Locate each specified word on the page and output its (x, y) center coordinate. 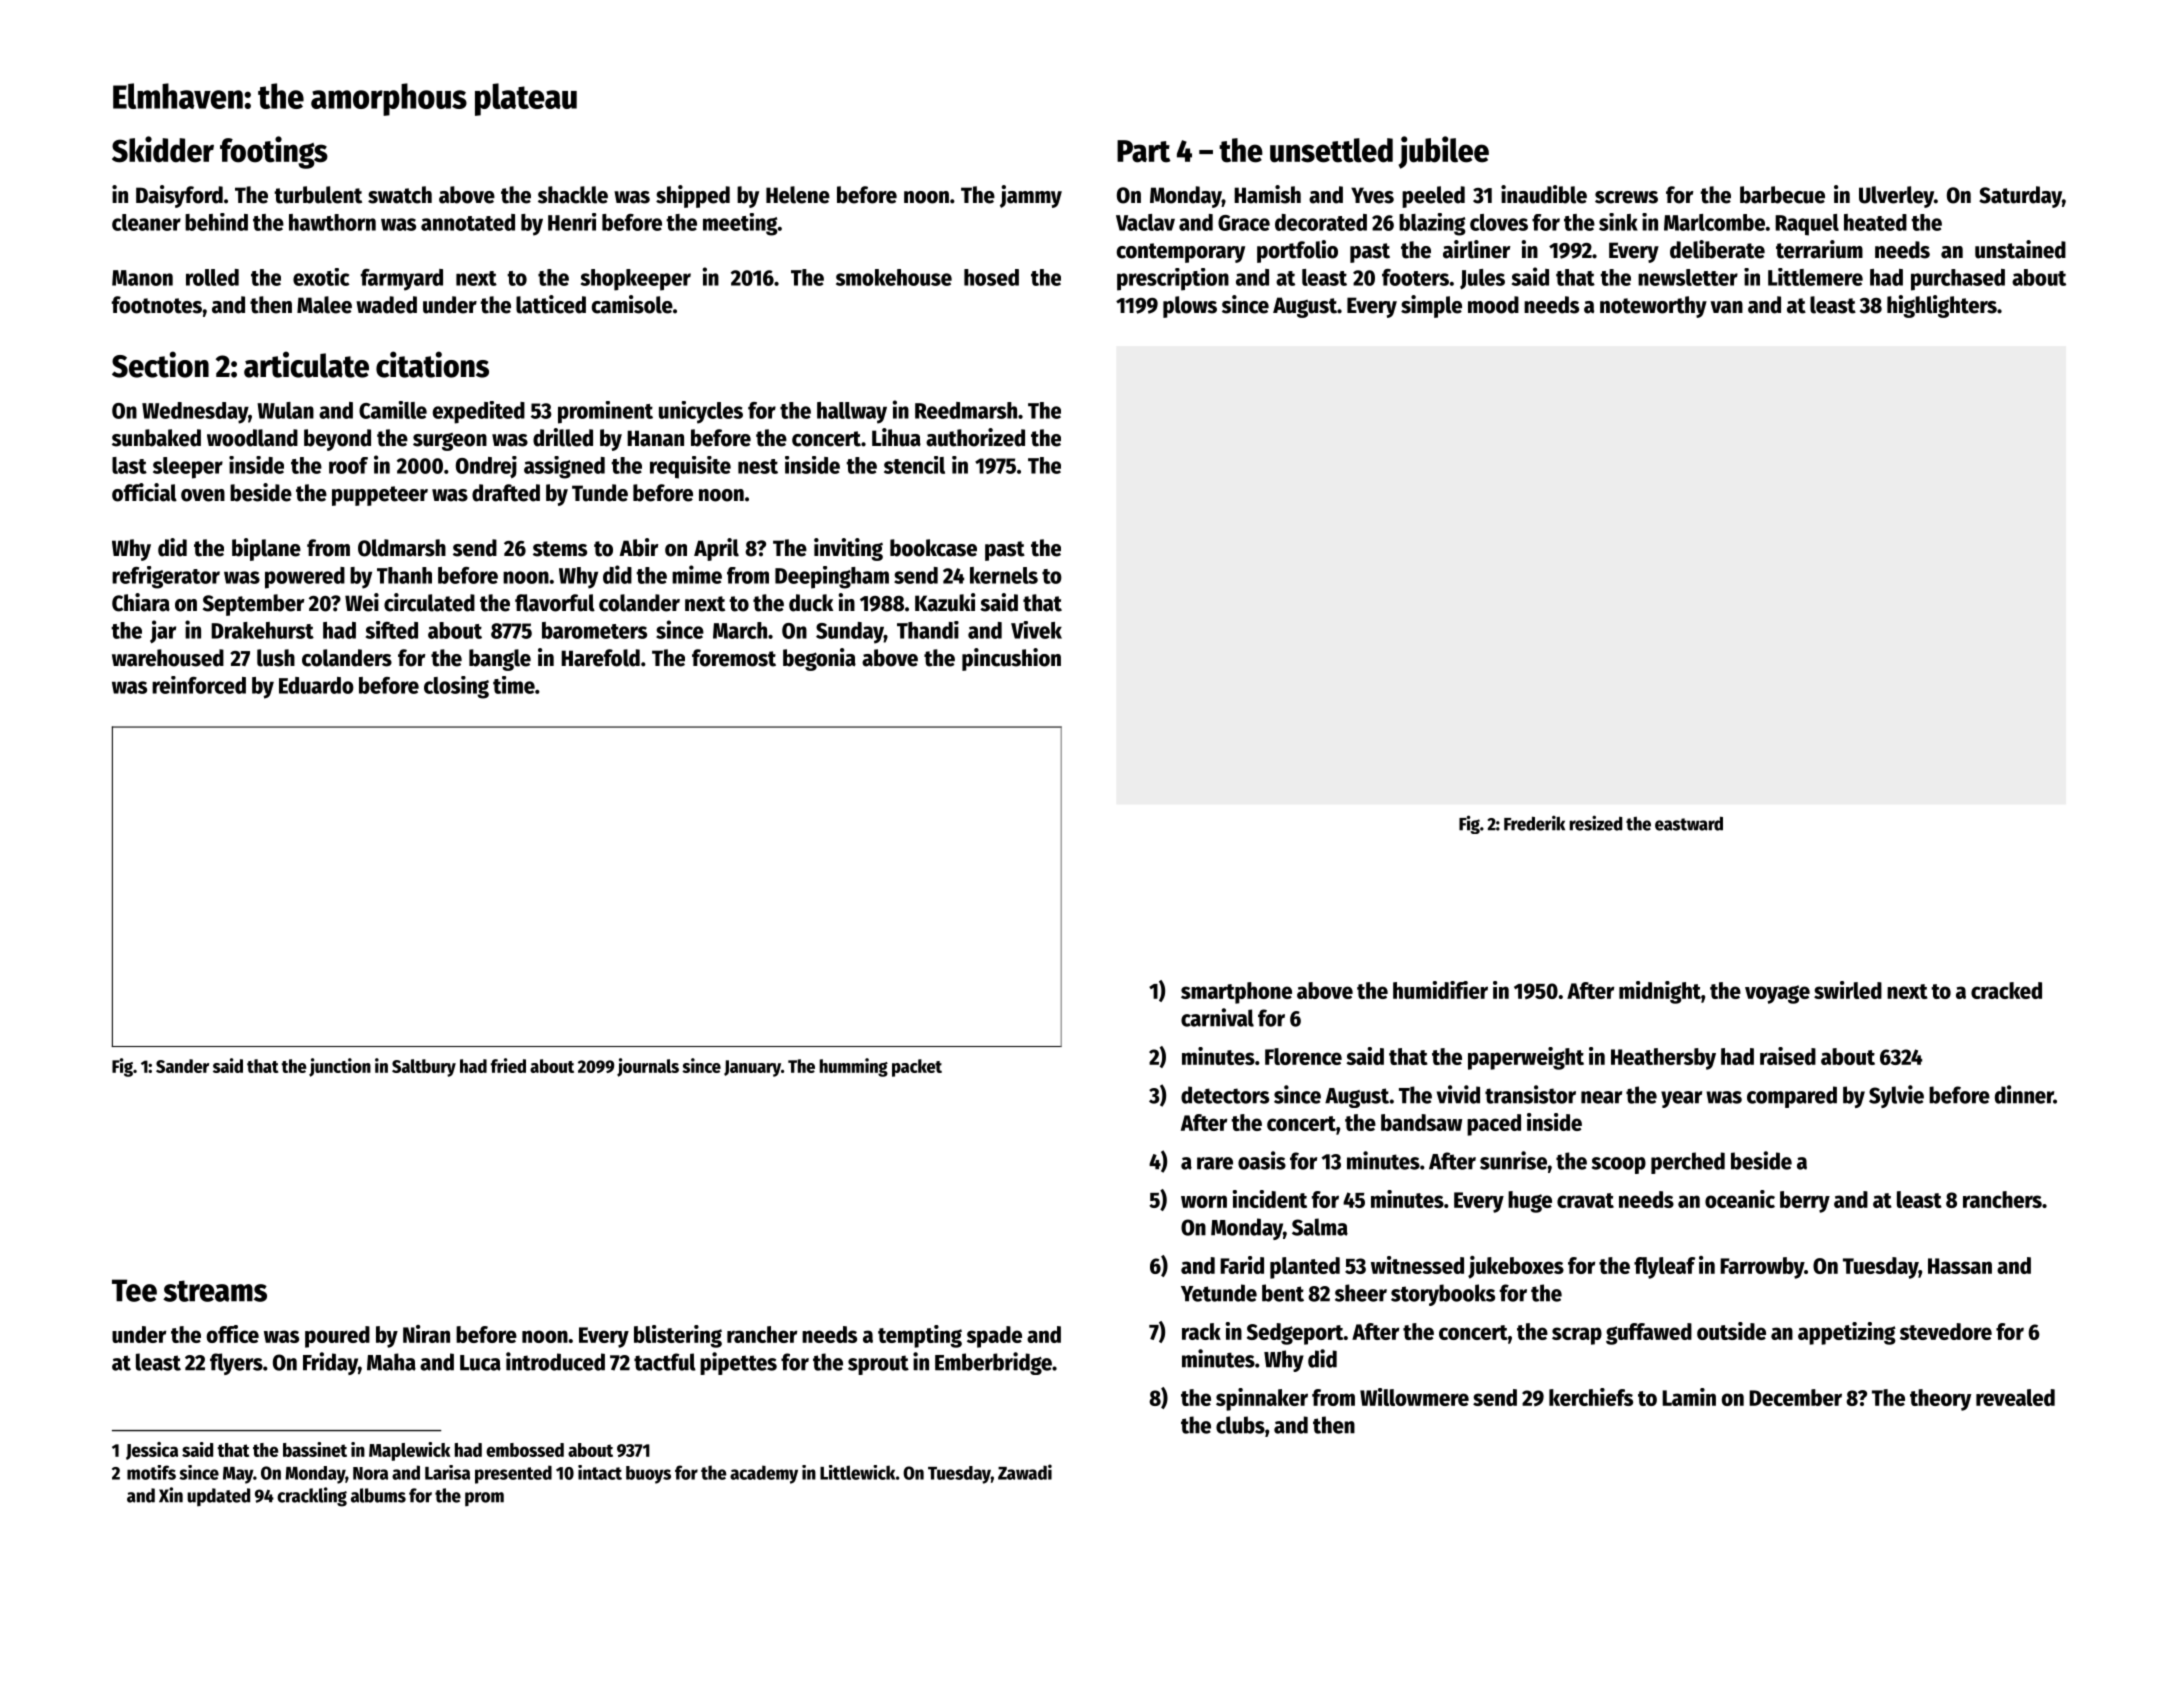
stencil (914, 465)
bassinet (315, 1449)
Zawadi (1025, 1472)
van (1726, 307)
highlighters (1942, 306)
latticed (551, 304)
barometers (594, 630)
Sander (182, 1066)
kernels (1004, 575)
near (1601, 1097)
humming (854, 1067)
